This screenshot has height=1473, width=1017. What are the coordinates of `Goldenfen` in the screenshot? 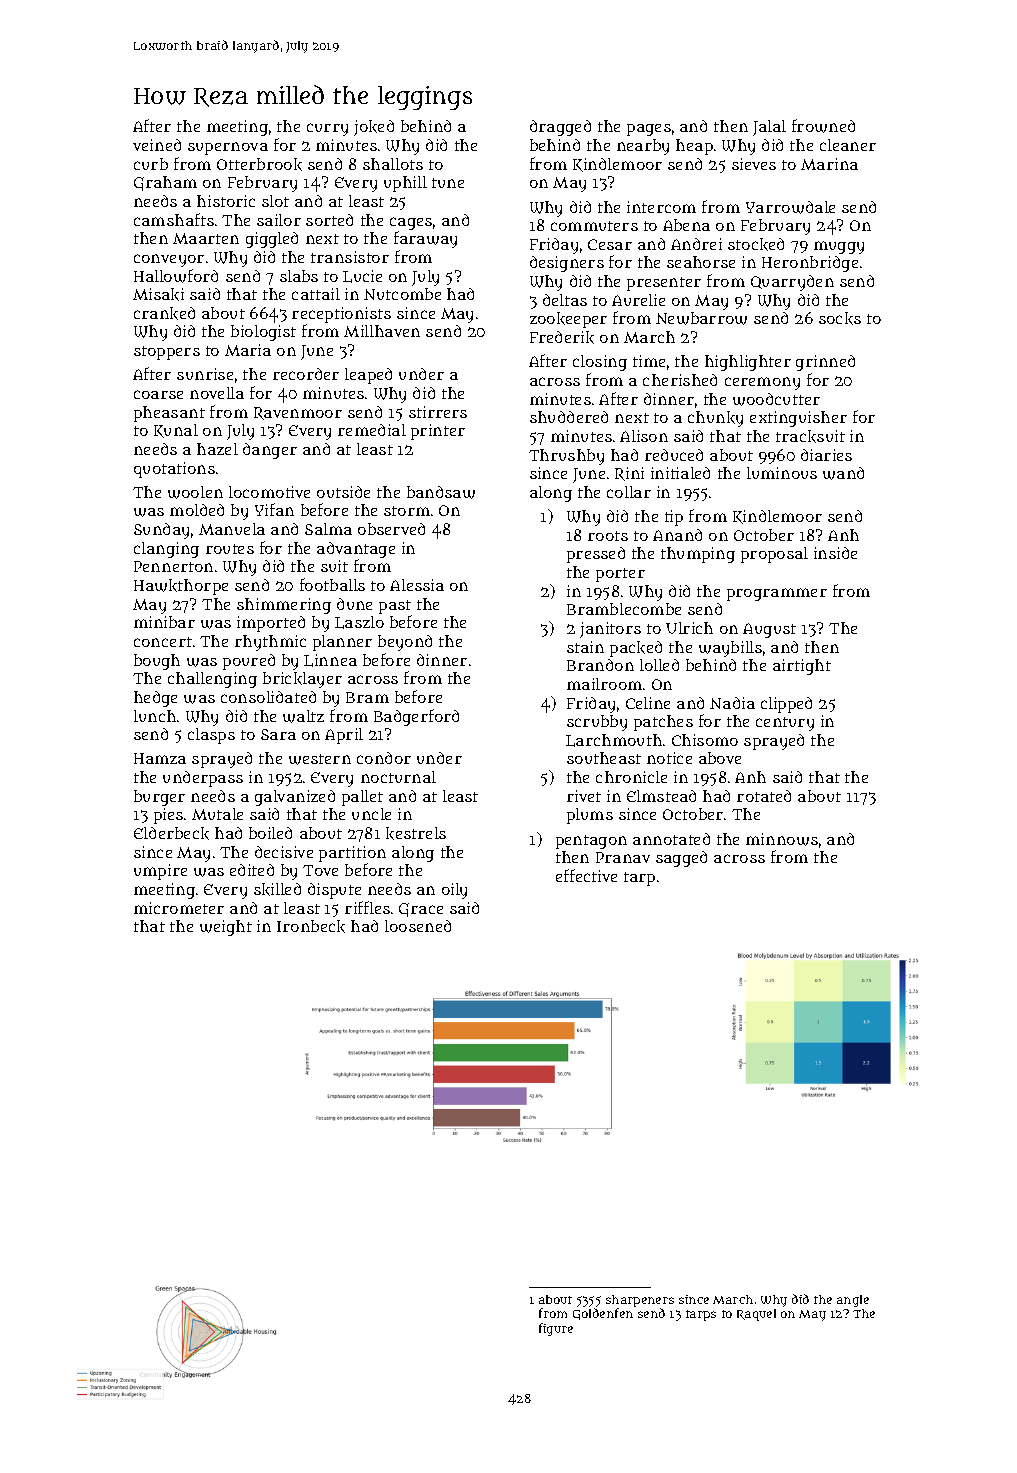 It's located at (603, 1314).
